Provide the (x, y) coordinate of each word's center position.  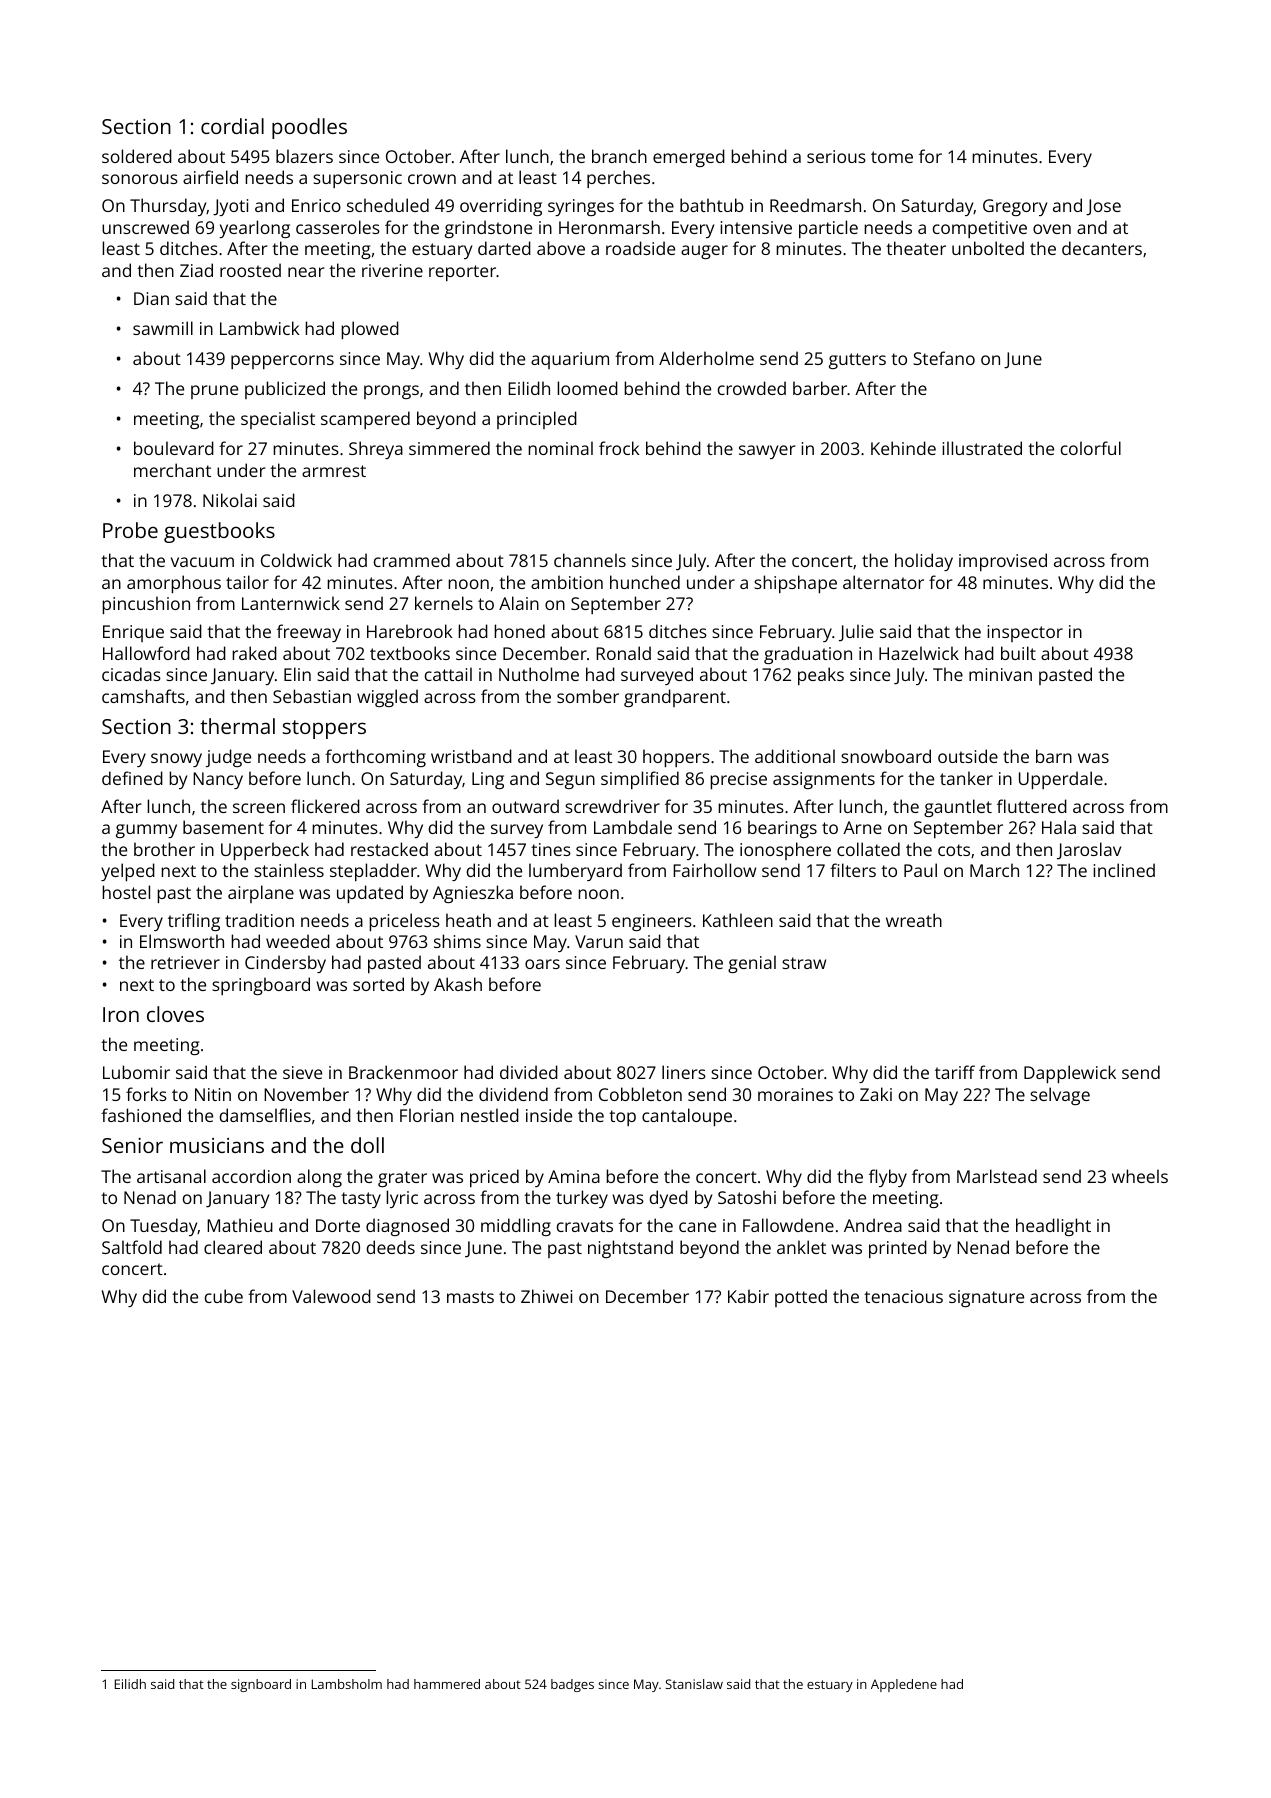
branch (619, 156)
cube (224, 1296)
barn (1054, 756)
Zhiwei (546, 1296)
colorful (1091, 448)
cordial (232, 126)
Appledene (904, 1685)
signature (986, 1298)
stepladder (373, 872)
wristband (471, 756)
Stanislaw (694, 1684)
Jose (1103, 207)
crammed (412, 560)
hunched (645, 582)
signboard (261, 1685)
